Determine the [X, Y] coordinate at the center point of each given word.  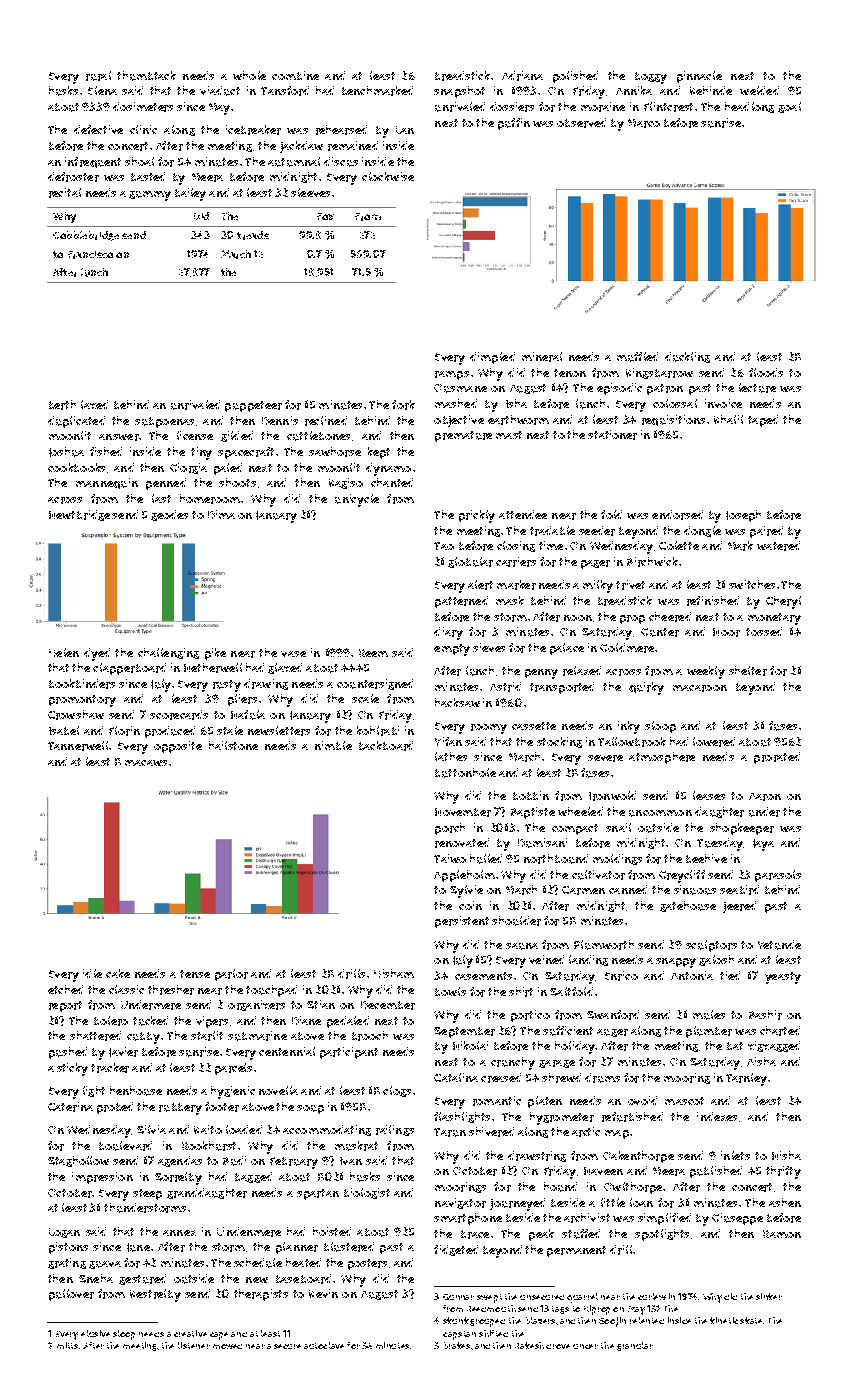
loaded [244, 1129]
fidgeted [456, 1250]
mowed [227, 1346]
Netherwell [213, 668]
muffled [637, 357]
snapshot [459, 92]
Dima [221, 514]
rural [98, 76]
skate [751, 1320]
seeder [597, 531]
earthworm [518, 420]
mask [510, 600]
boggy [651, 78]
